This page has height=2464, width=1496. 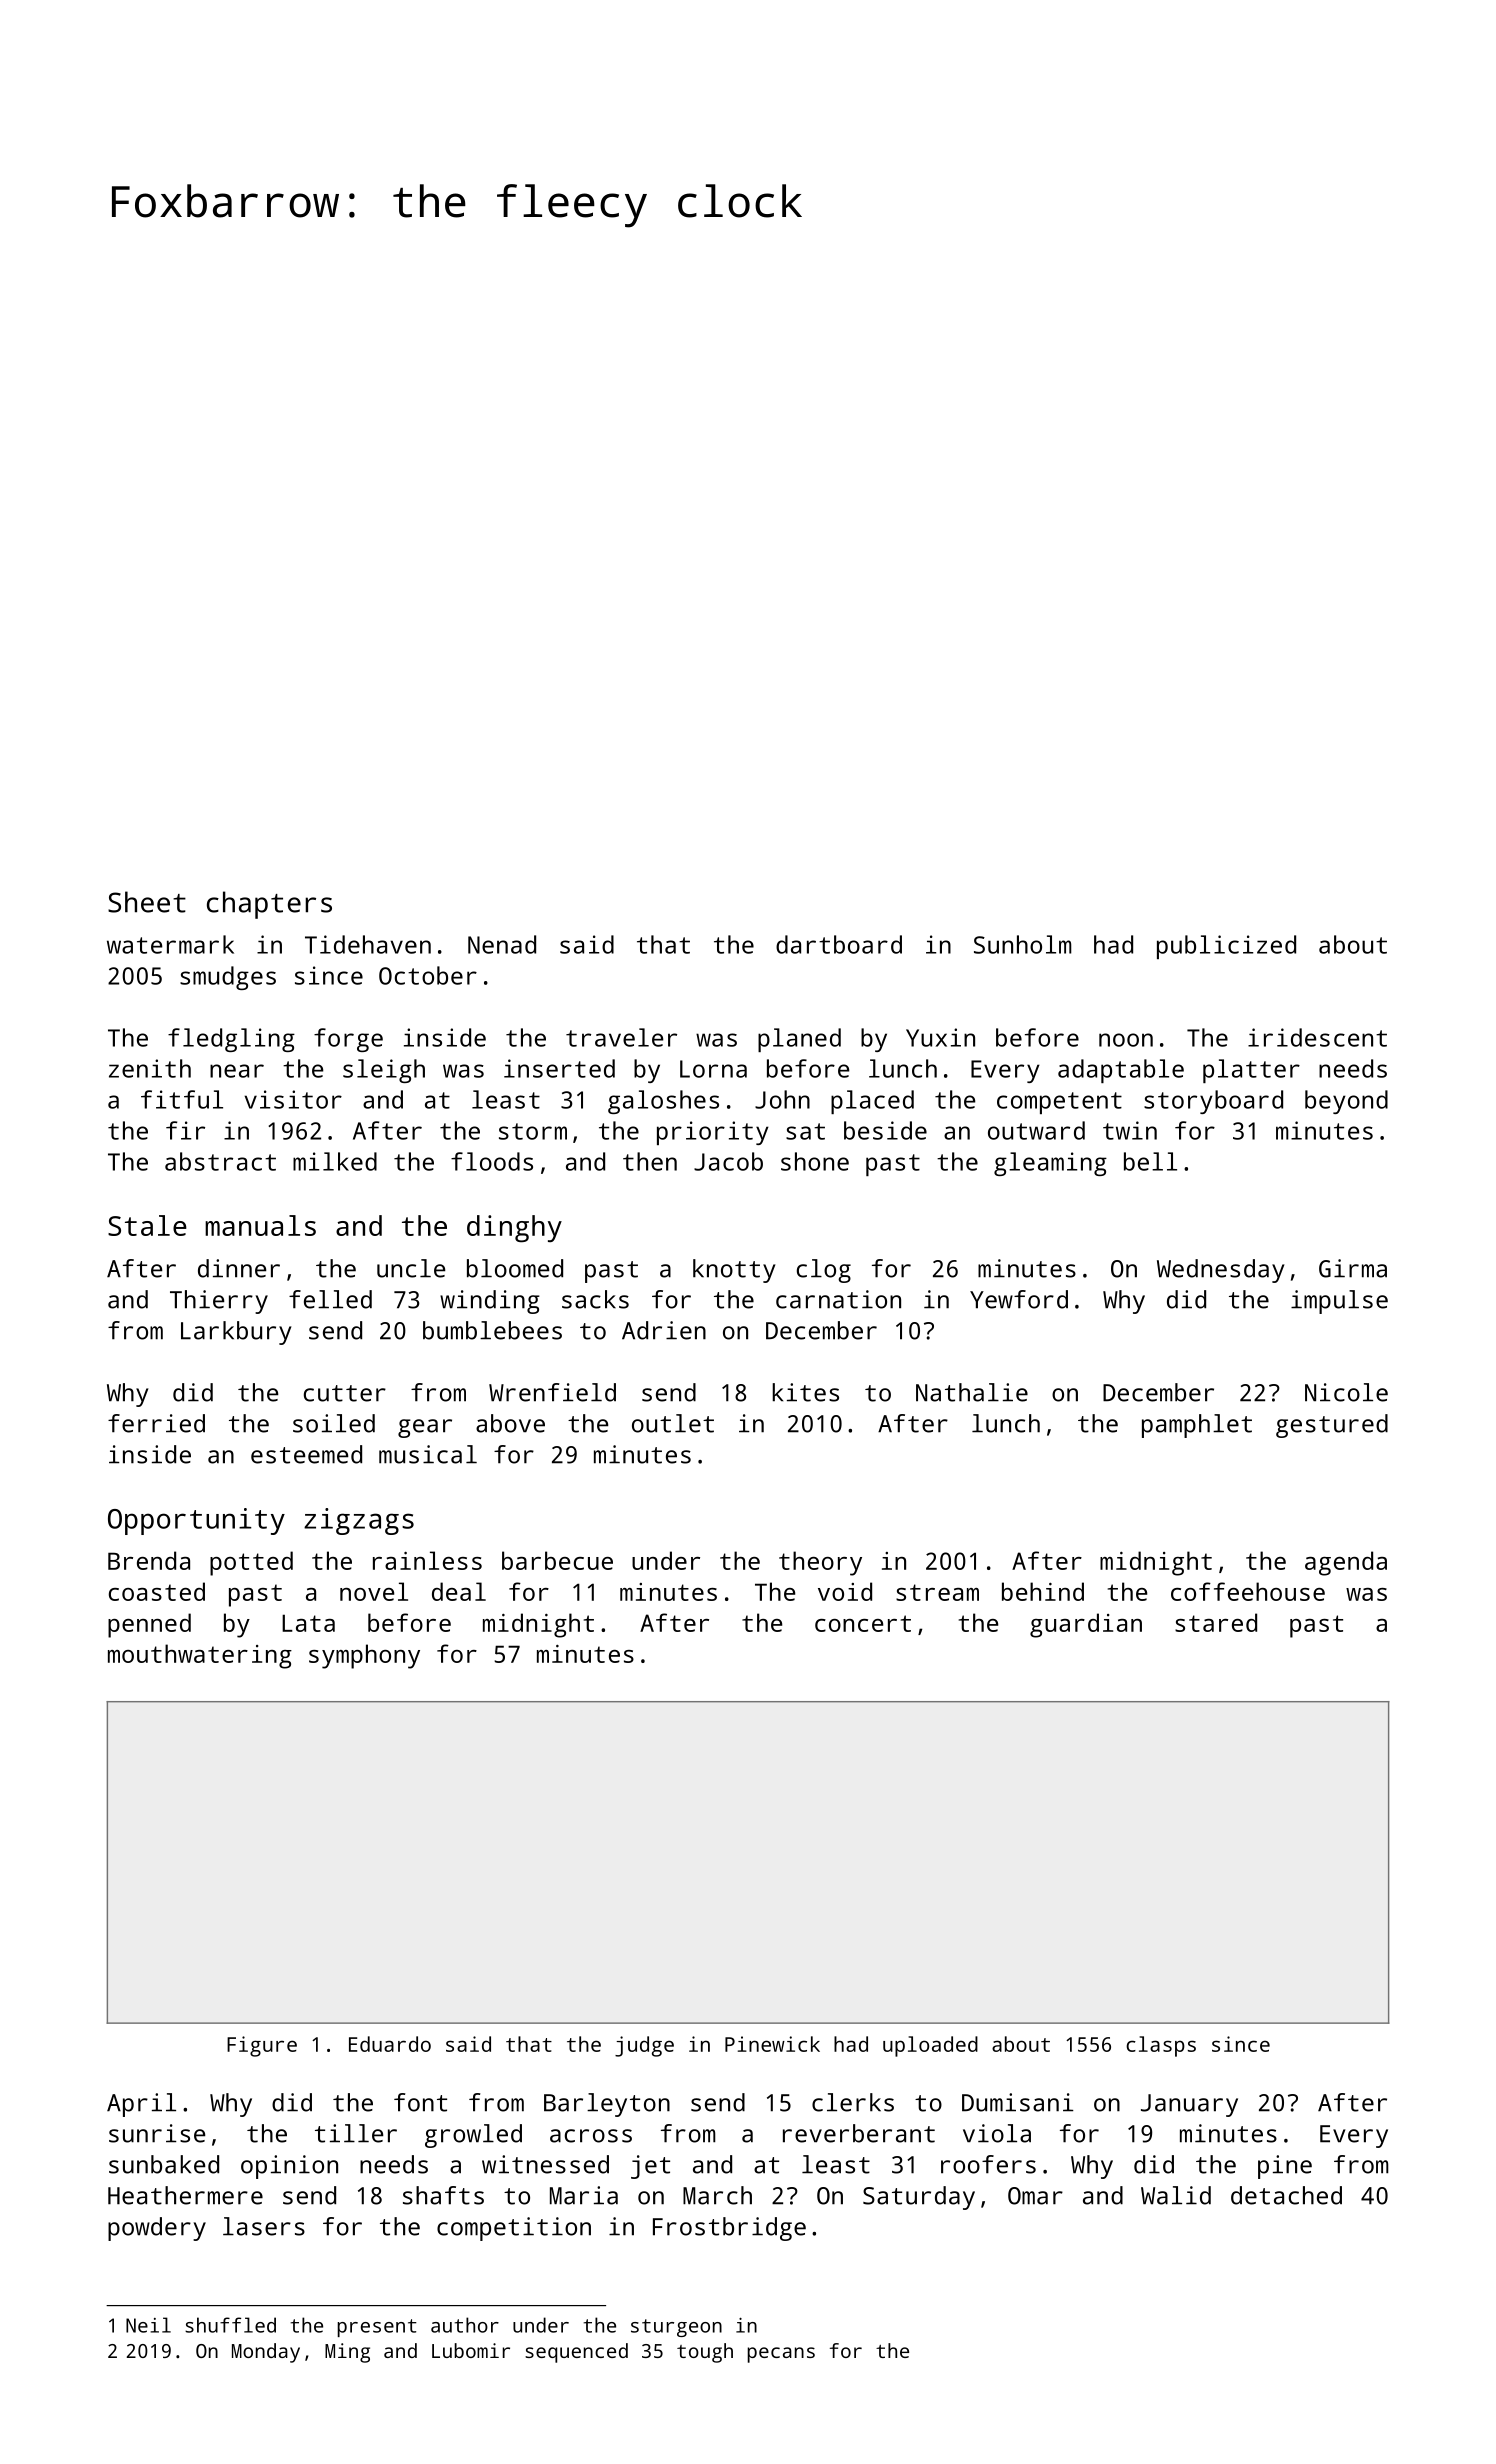 What do you see at coordinates (839, 944) in the page?
I see `dartboard` at bounding box center [839, 944].
